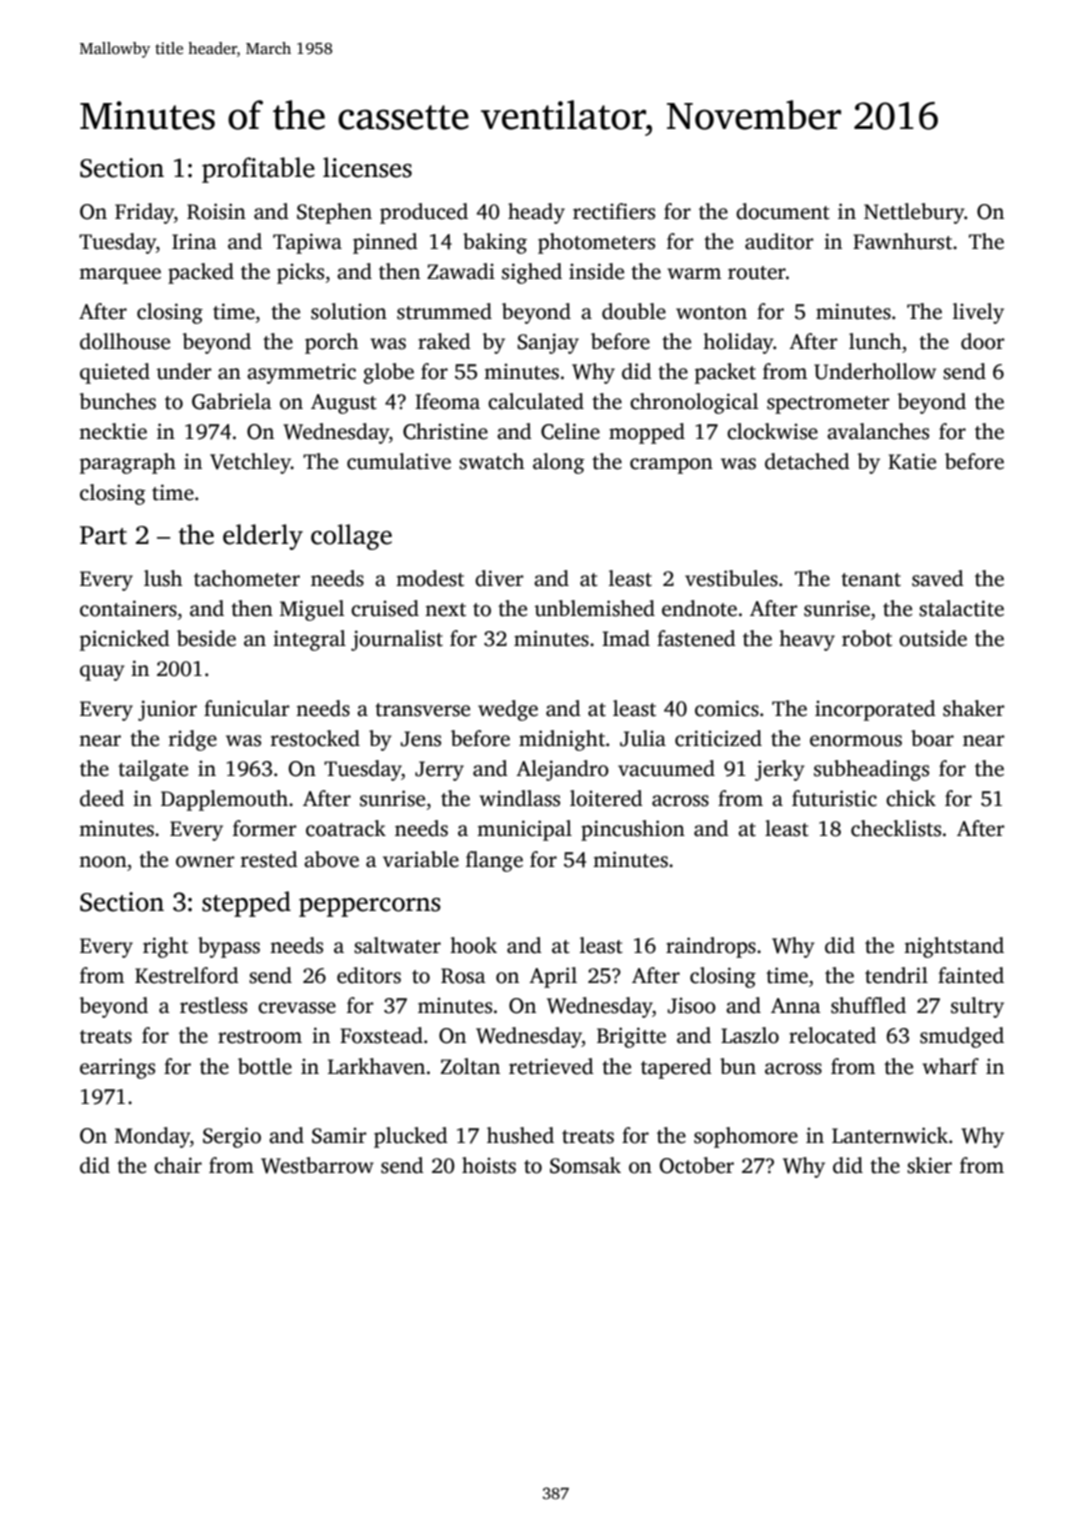 The height and width of the screenshot is (1534, 1084). Describe the element at coordinates (444, 341) in the screenshot. I see `raked` at that location.
